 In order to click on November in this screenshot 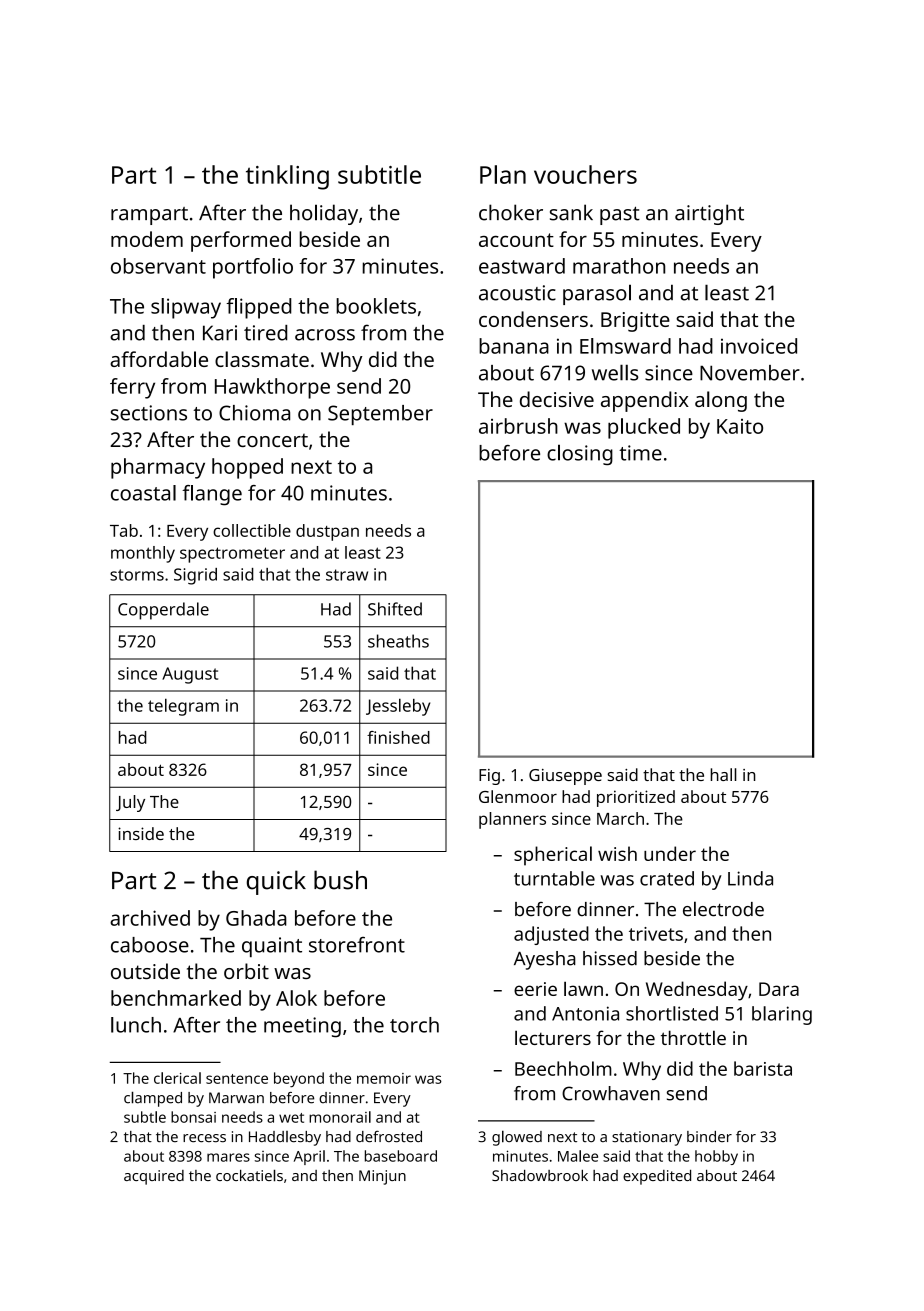, I will do `click(750, 373)`.
